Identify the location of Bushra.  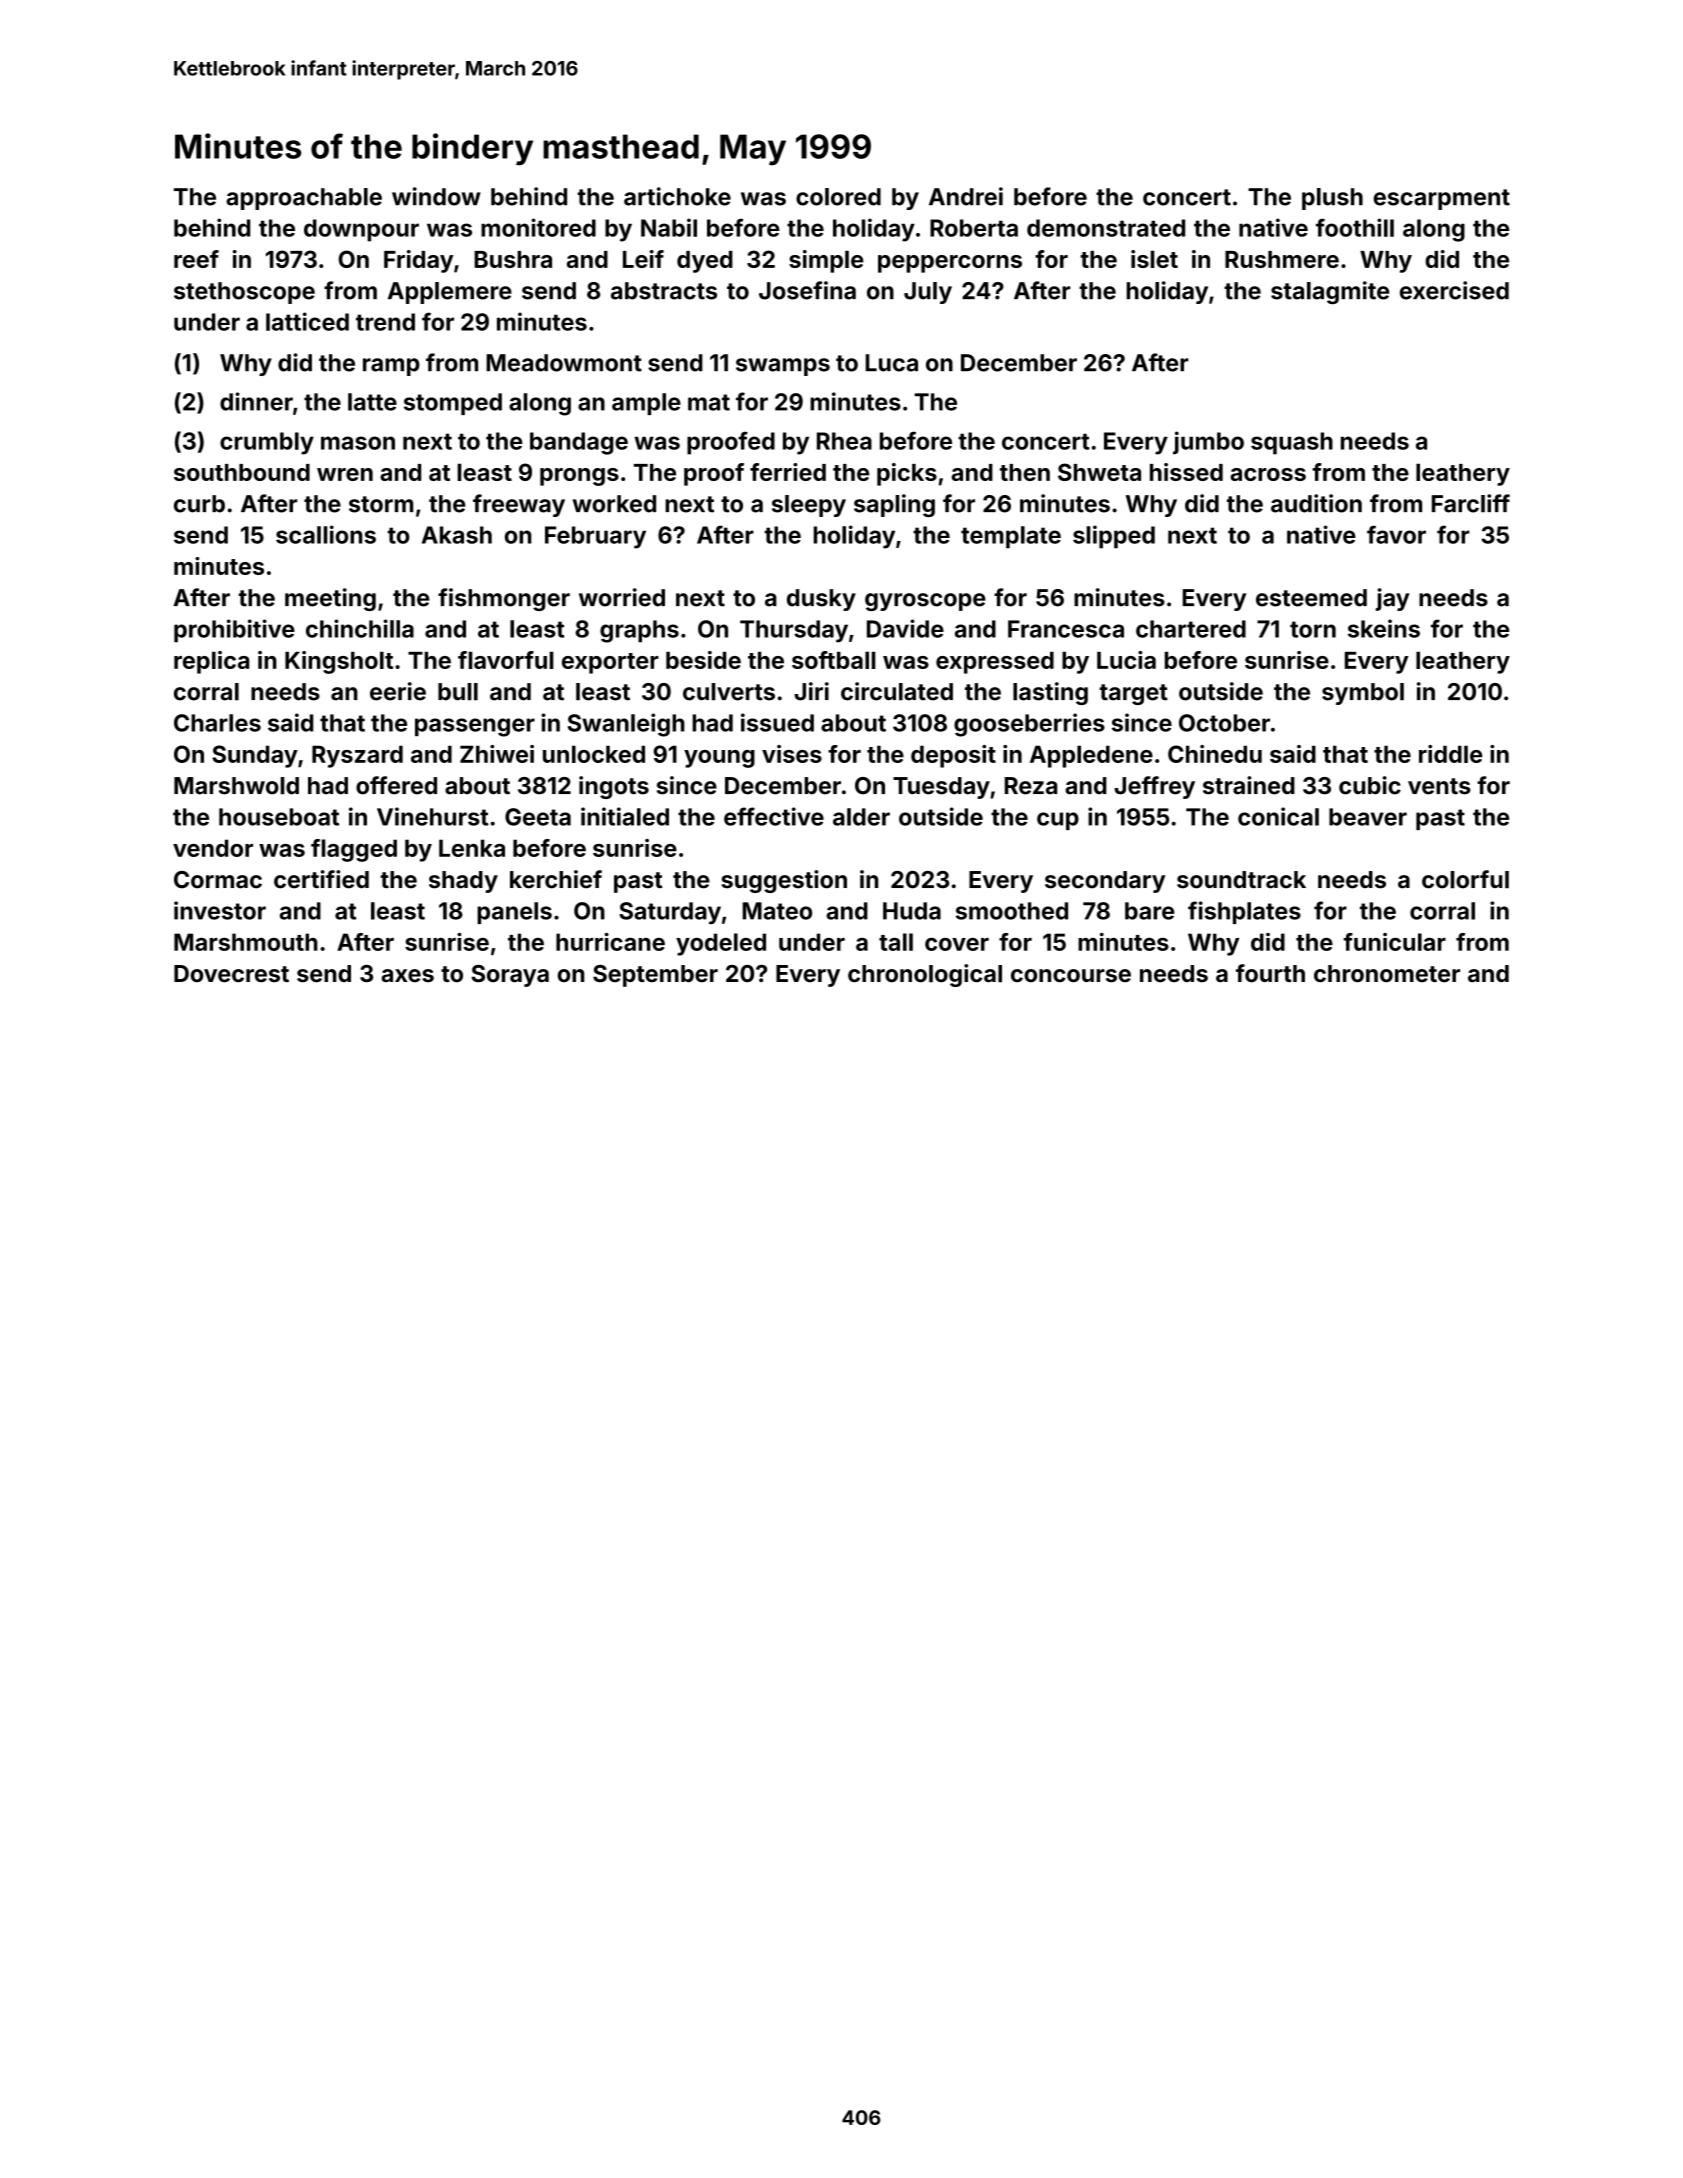
(513, 259).
